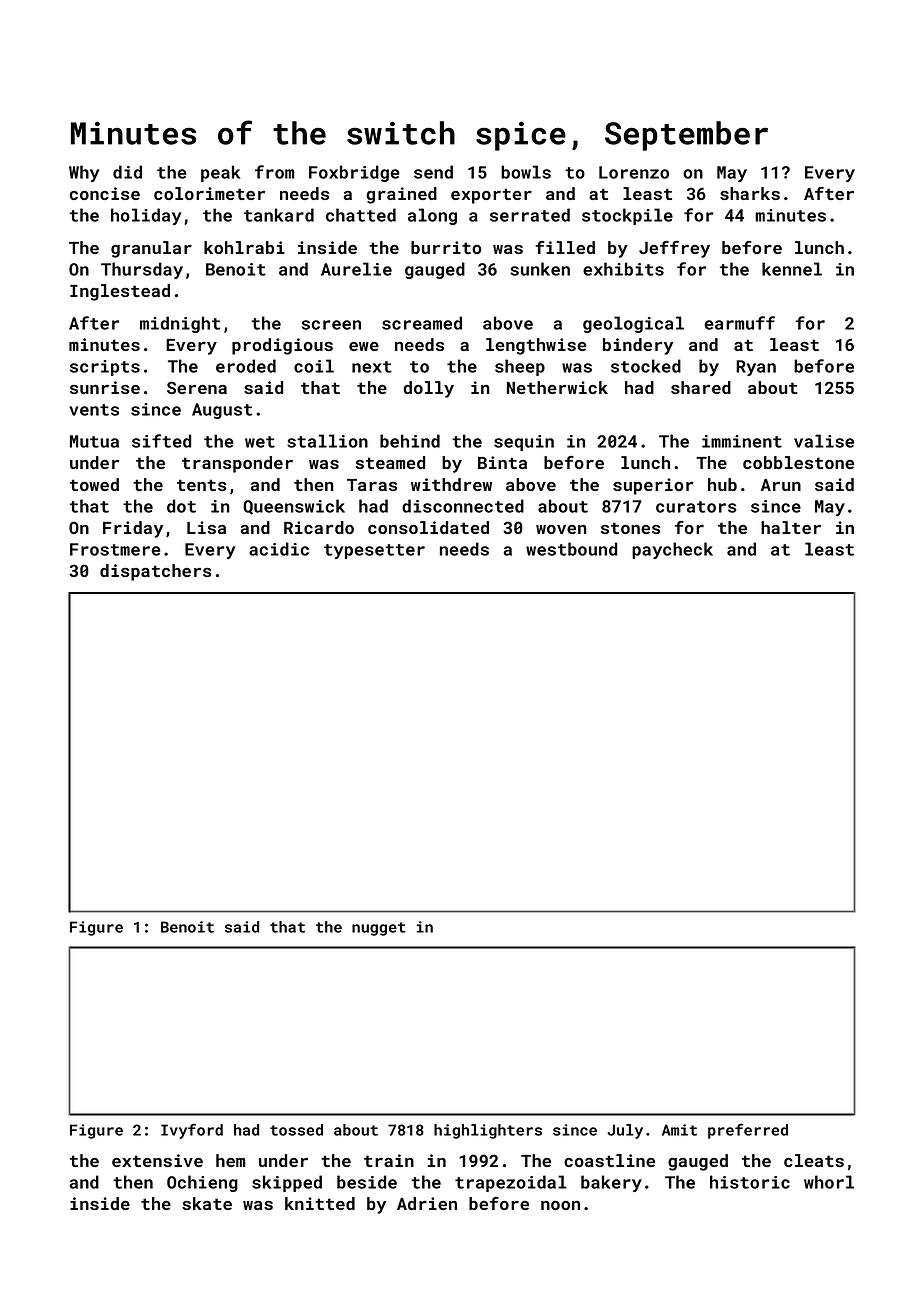 The width and height of the page is (924, 1308). I want to click on dispatchers, so click(156, 572).
